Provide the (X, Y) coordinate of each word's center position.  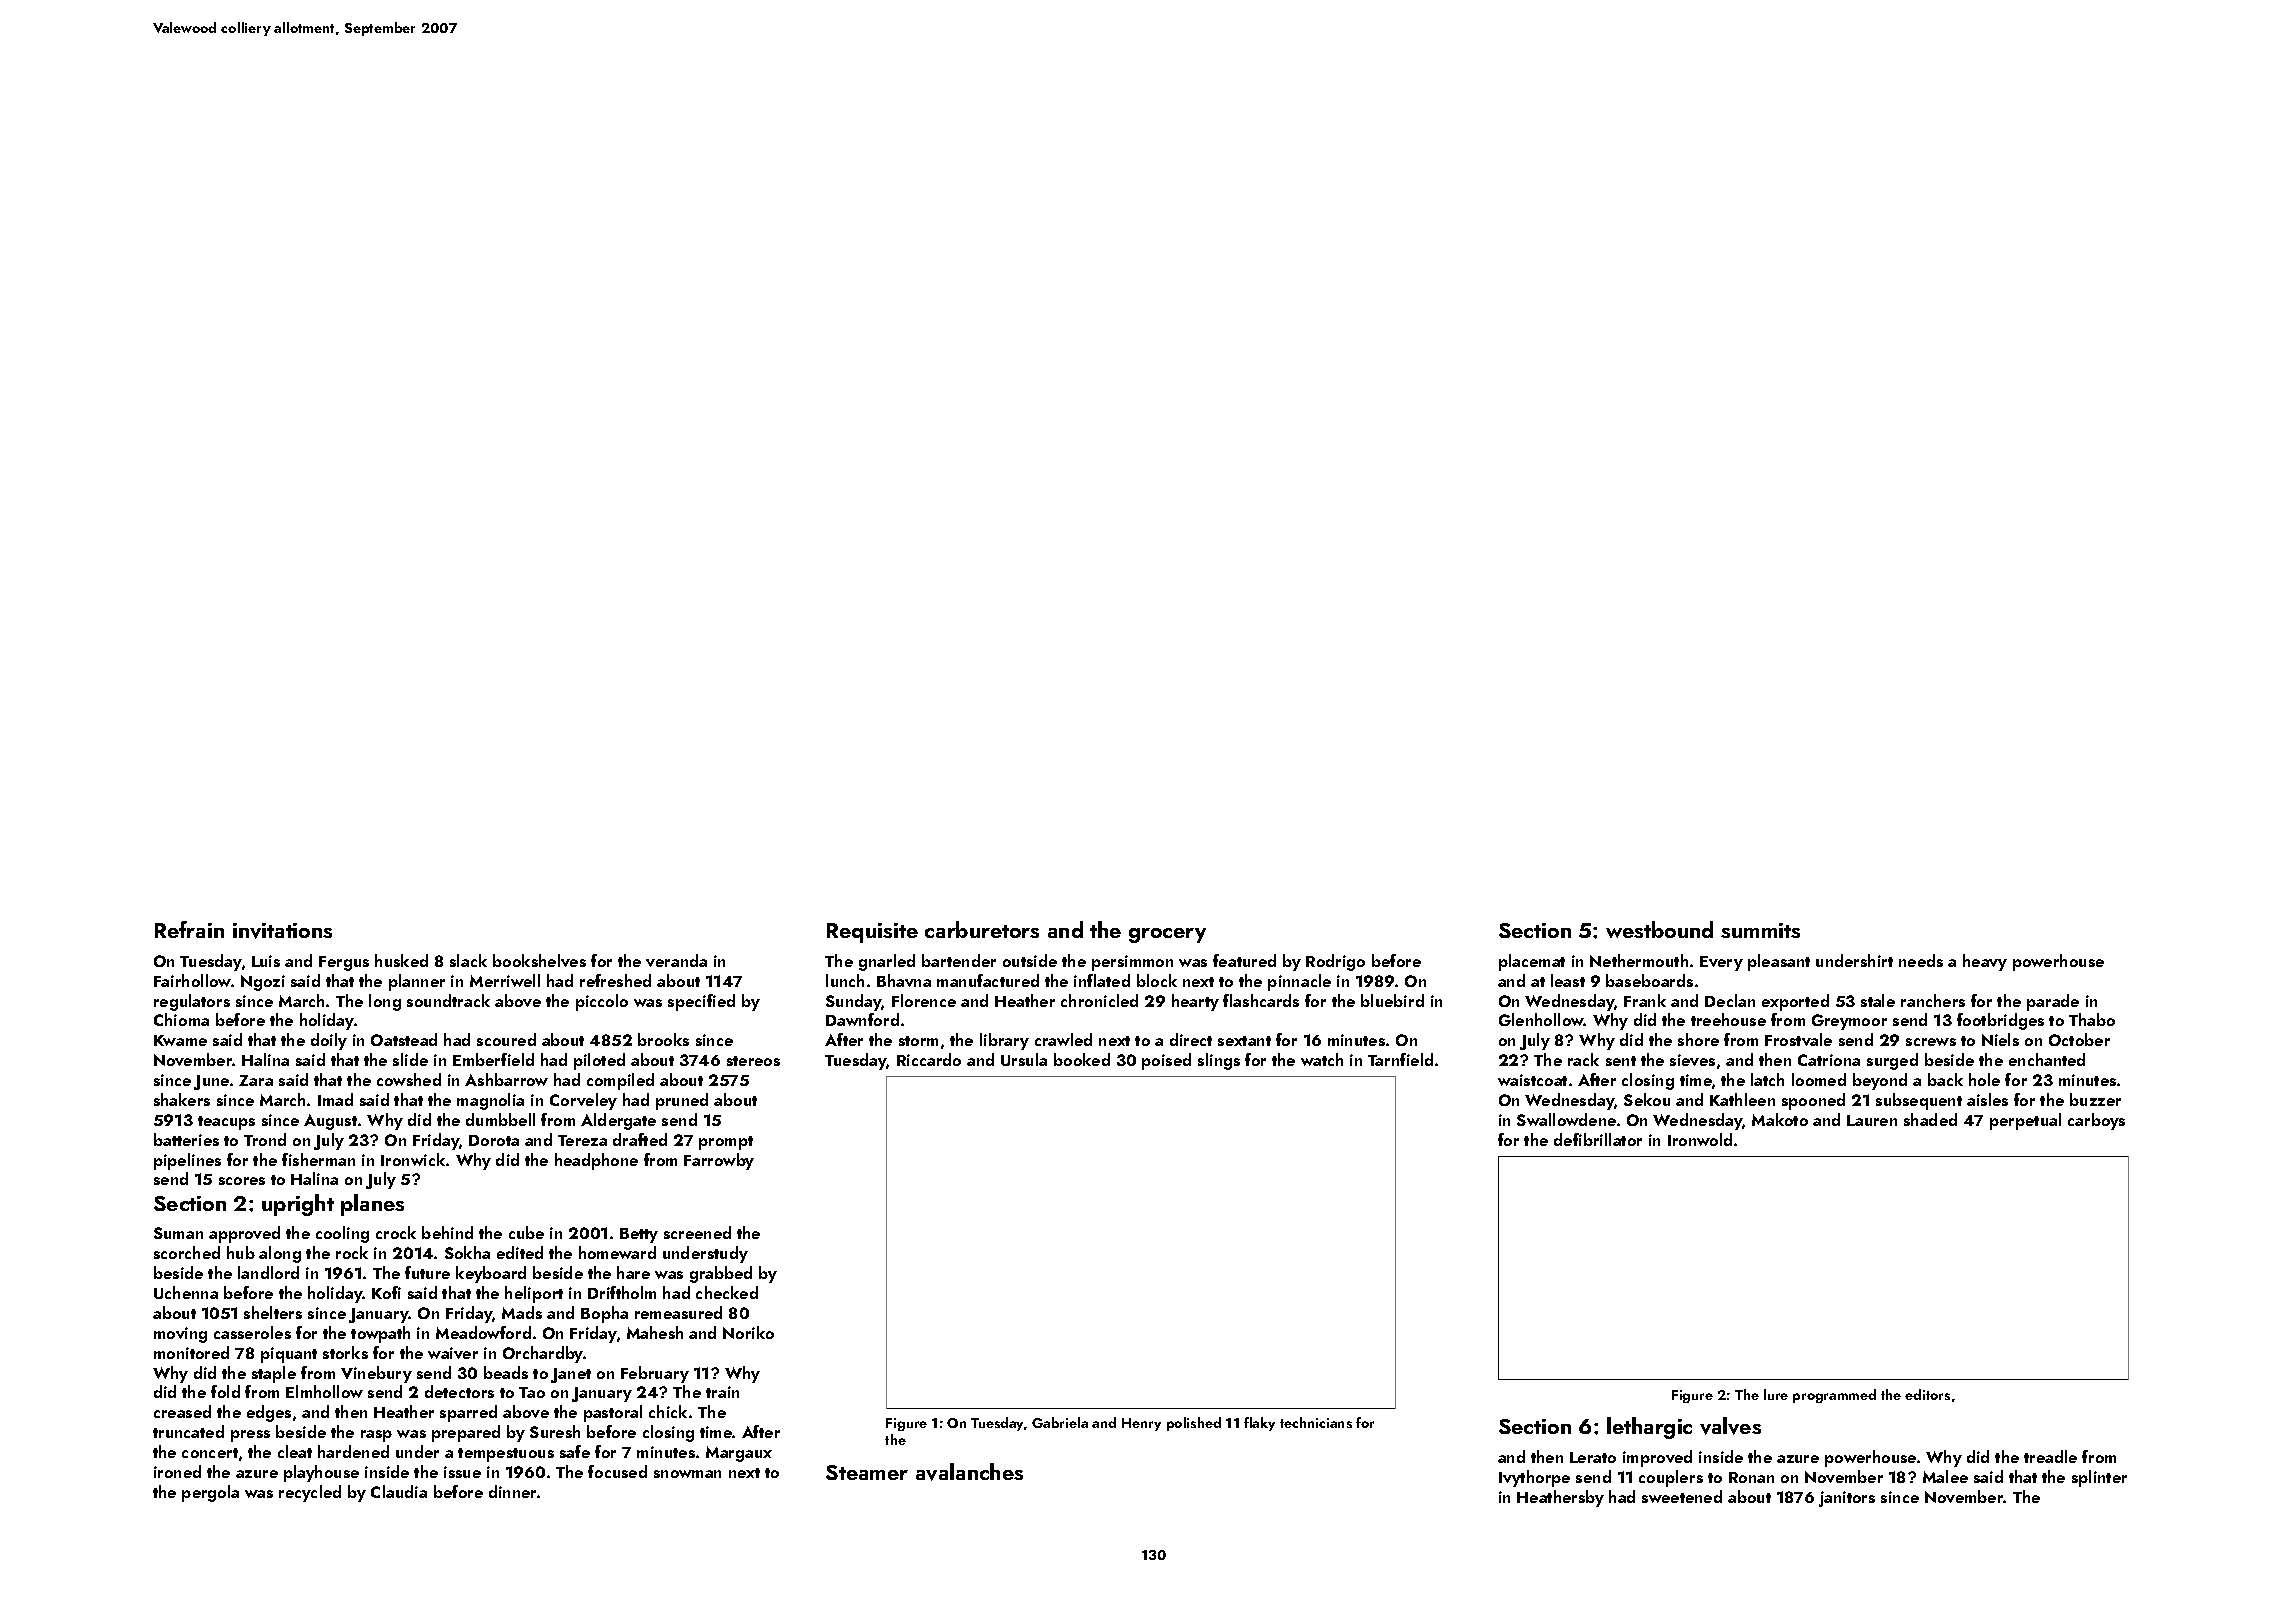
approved (244, 1234)
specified (701, 1002)
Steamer (867, 1472)
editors (1927, 1394)
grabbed (721, 1274)
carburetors (982, 929)
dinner (513, 1491)
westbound (1659, 929)
